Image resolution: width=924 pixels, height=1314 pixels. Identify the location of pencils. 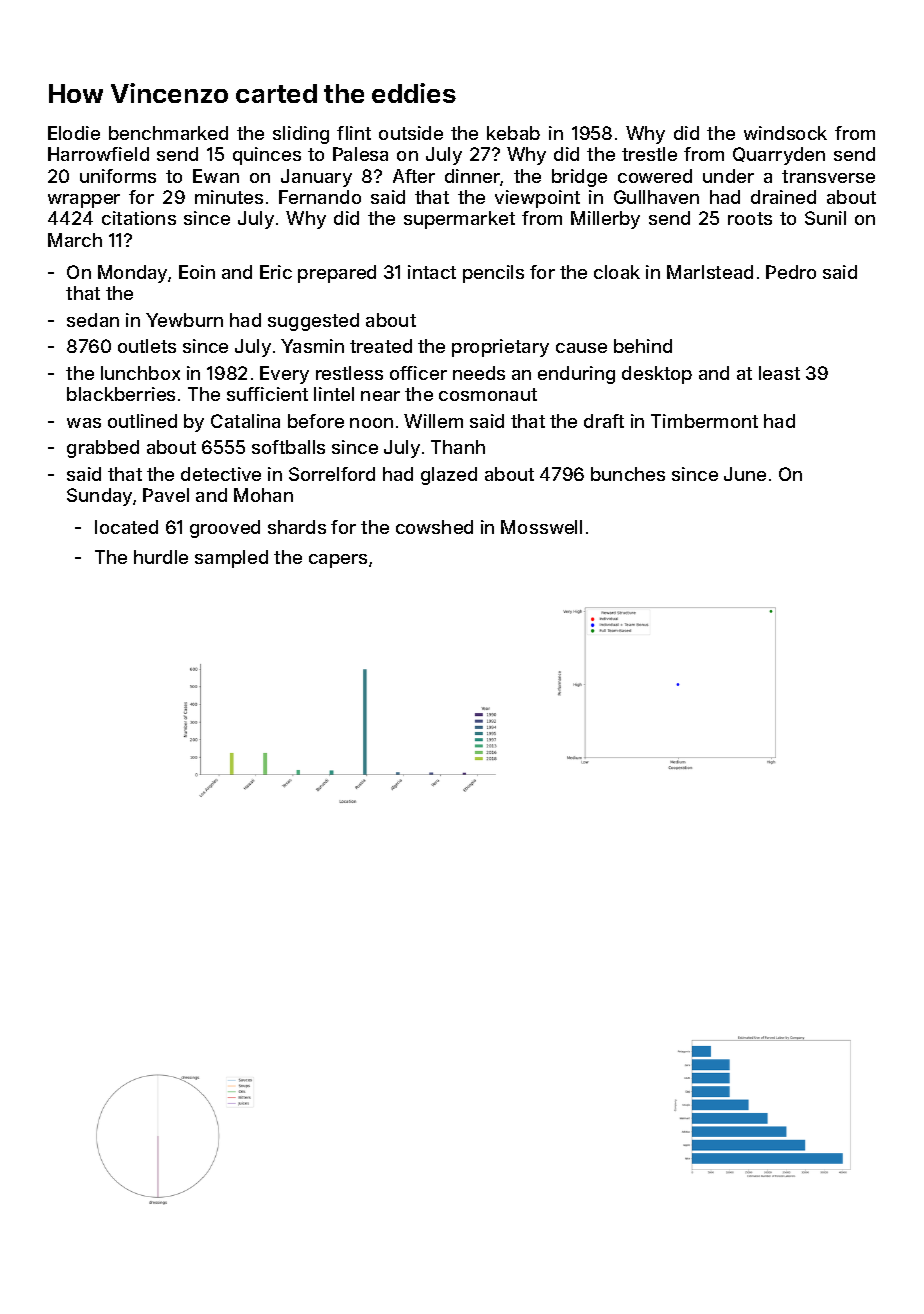
(493, 274).
